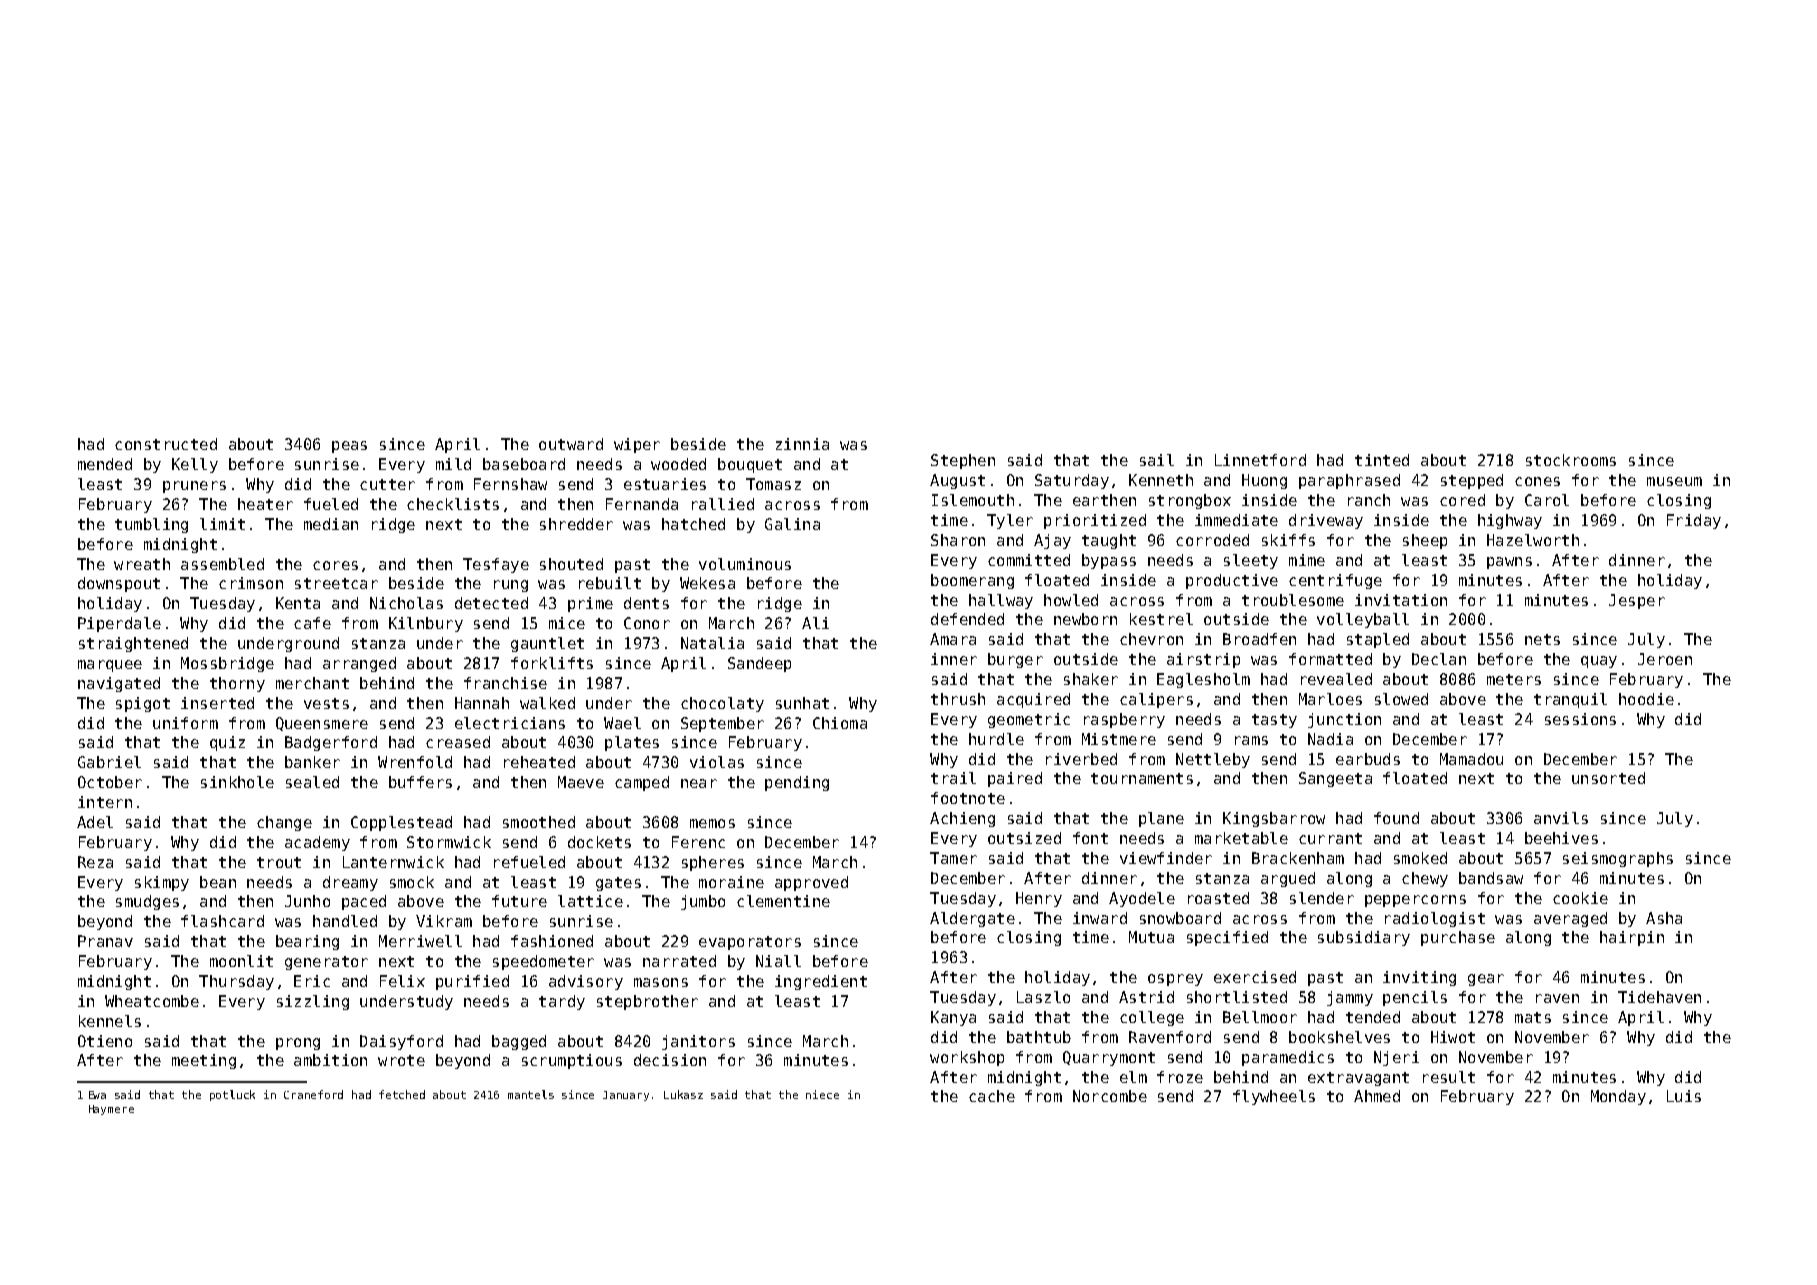 The height and width of the image is (1285, 1817). I want to click on museum, so click(1674, 481).
